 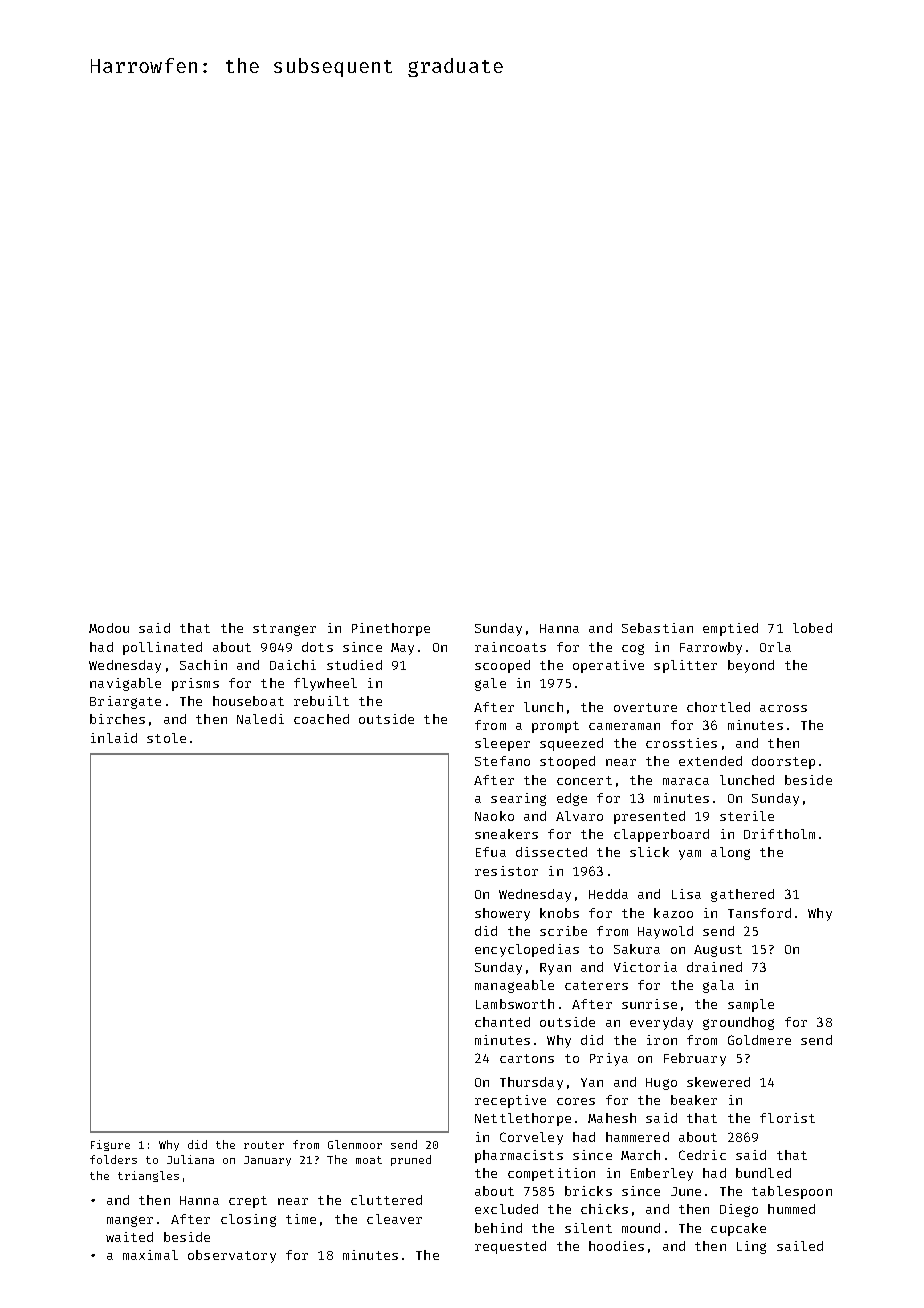 What do you see at coordinates (649, 852) in the screenshot?
I see `slick` at bounding box center [649, 852].
